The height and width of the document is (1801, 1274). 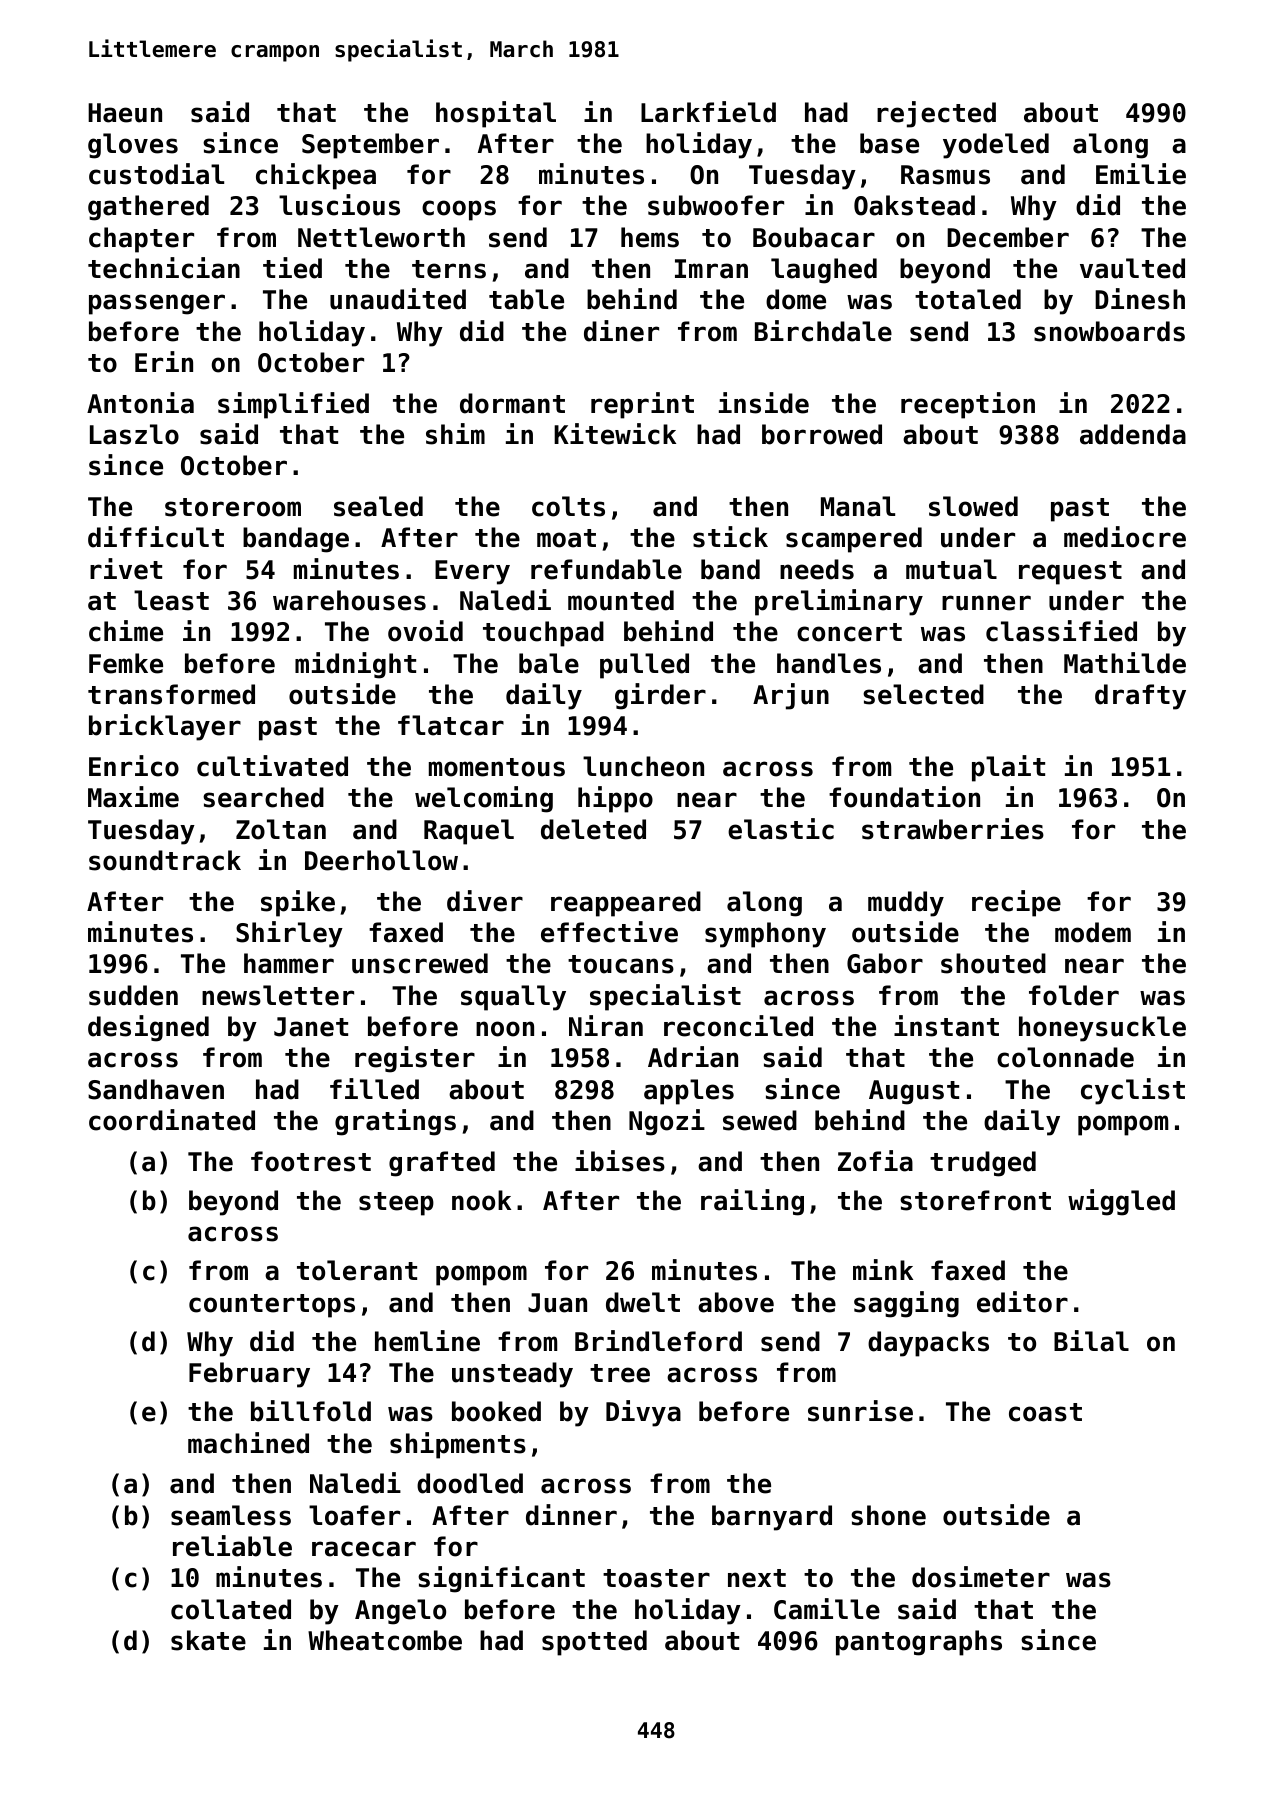 I want to click on seamless, so click(x=231, y=1515).
